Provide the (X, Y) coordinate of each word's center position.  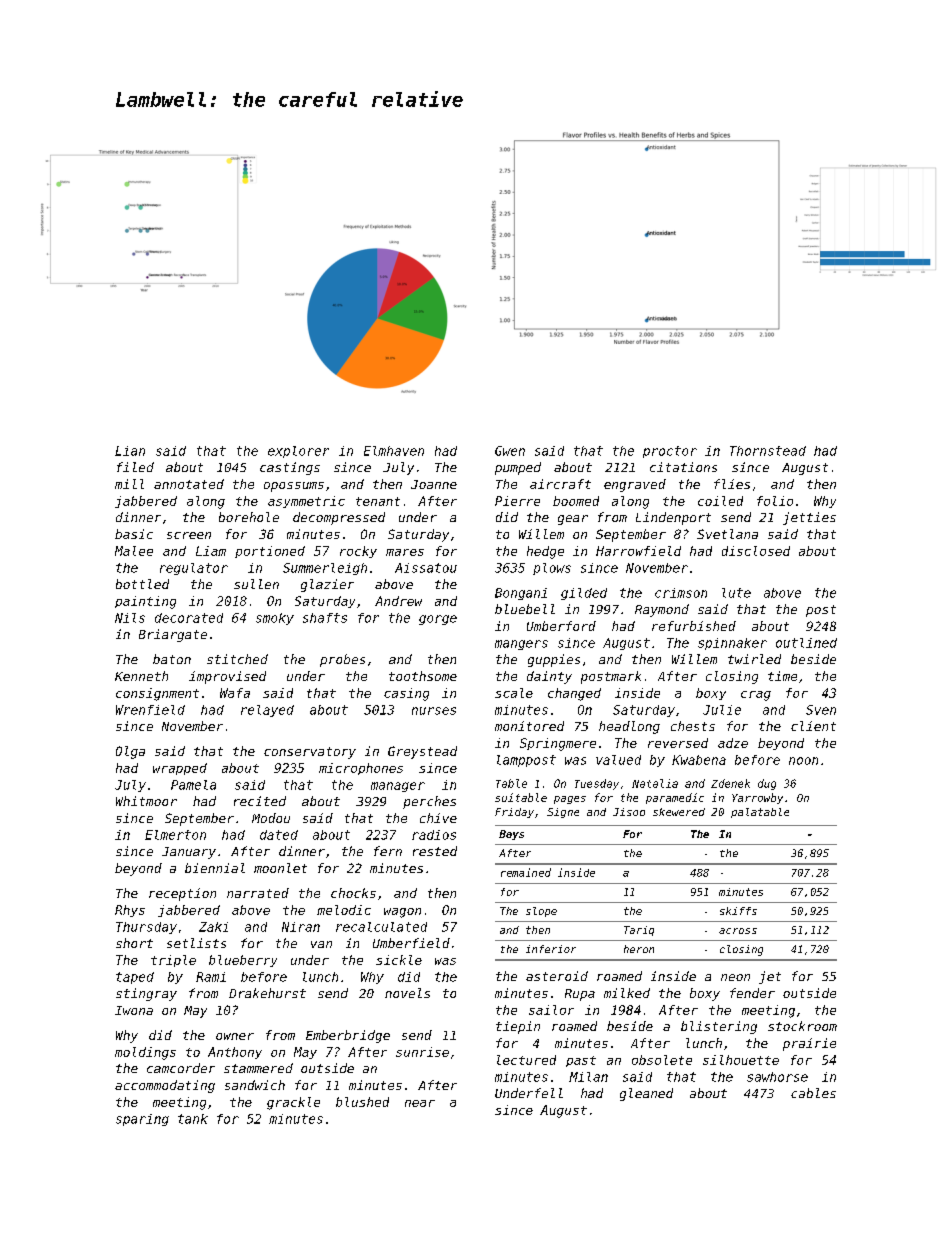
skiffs (738, 911)
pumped (518, 468)
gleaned (646, 1094)
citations (683, 467)
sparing (142, 1120)
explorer (298, 452)
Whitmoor (146, 801)
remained (526, 872)
